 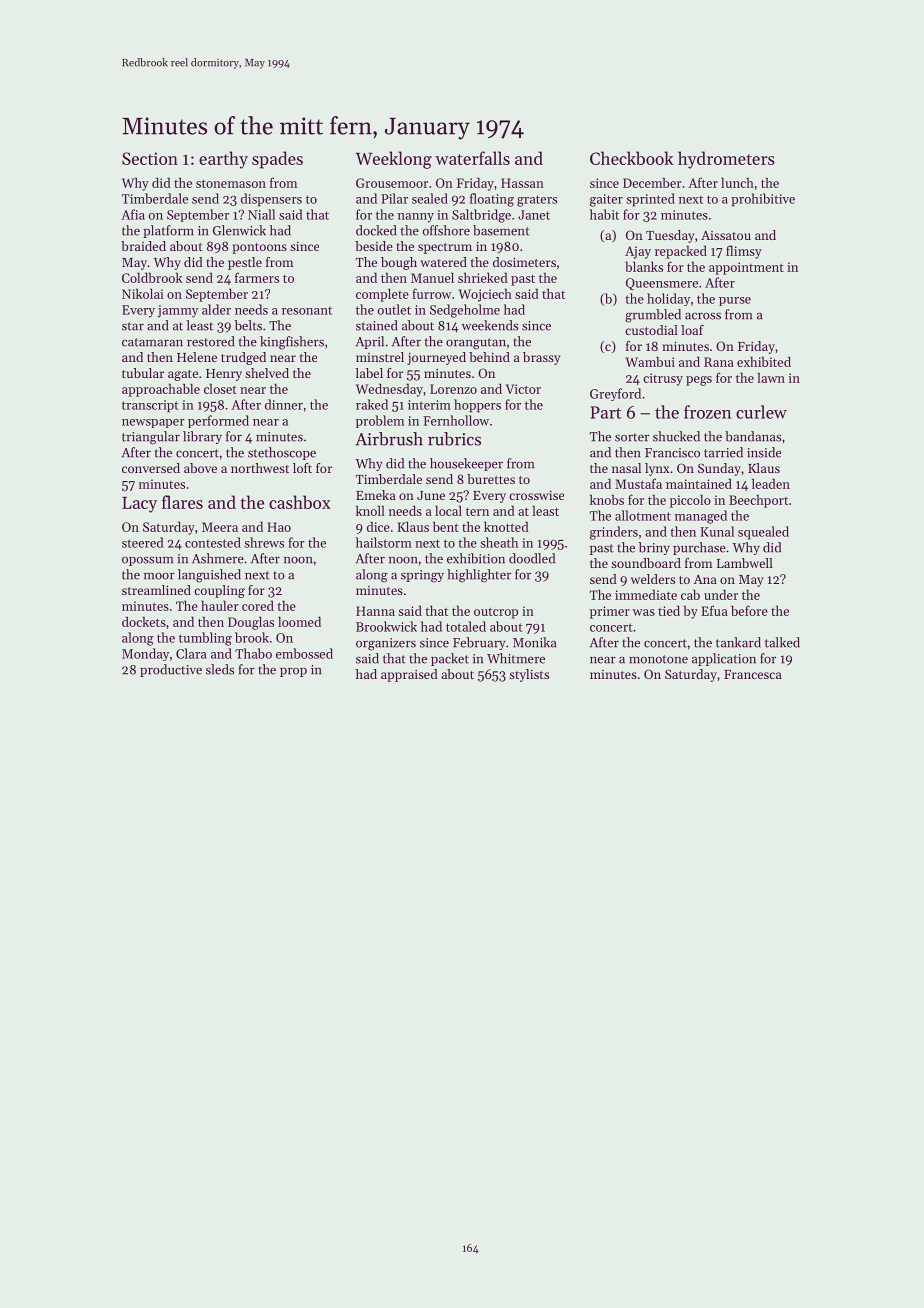 I want to click on June, so click(x=431, y=495).
